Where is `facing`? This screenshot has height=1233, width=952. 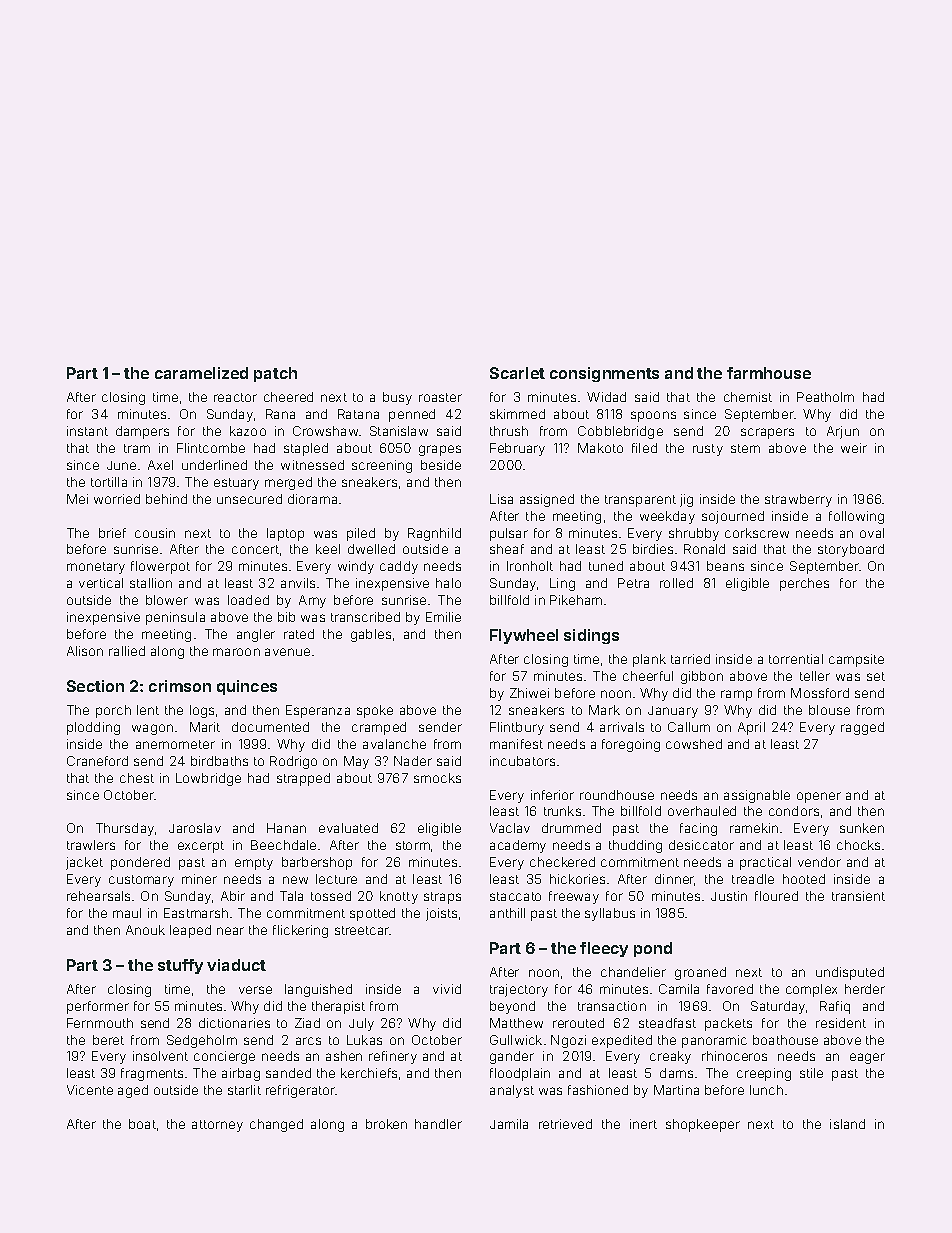
facing is located at coordinates (698, 829).
